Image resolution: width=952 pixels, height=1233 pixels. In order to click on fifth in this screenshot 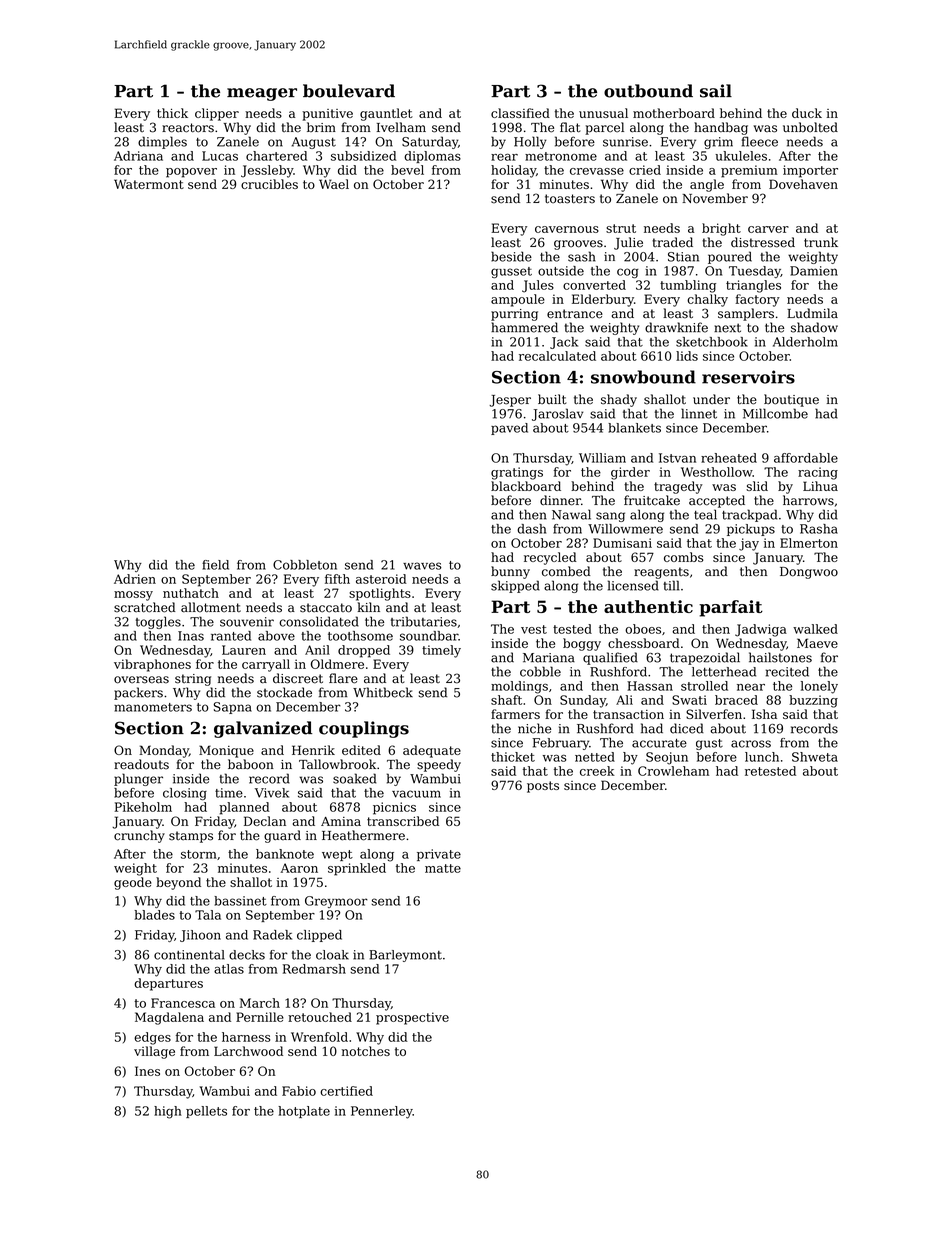, I will do `click(337, 579)`.
